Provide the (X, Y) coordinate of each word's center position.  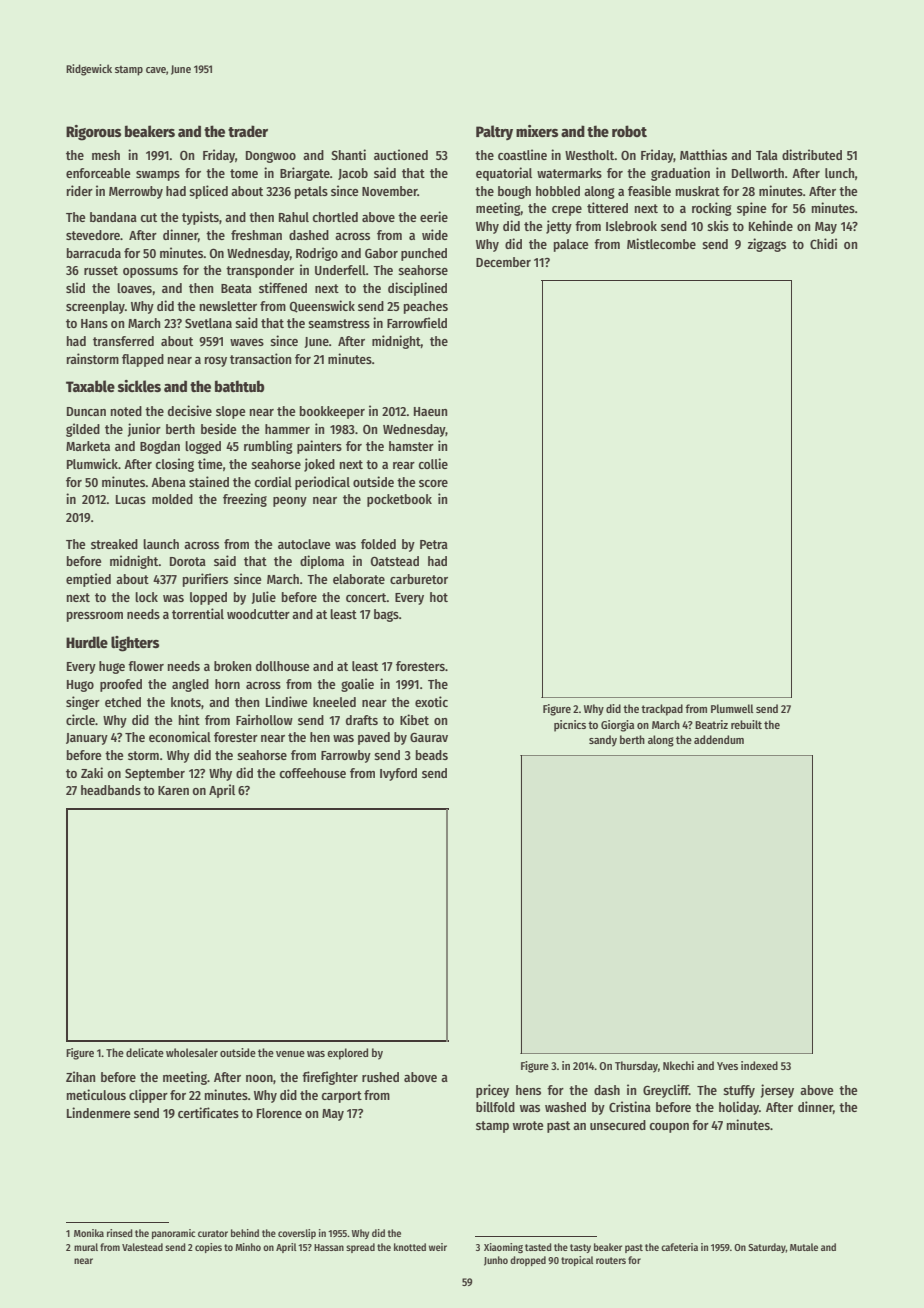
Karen (173, 790)
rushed (380, 1077)
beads (432, 755)
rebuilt (746, 724)
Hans (94, 323)
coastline (522, 154)
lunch (840, 173)
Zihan (80, 1076)
